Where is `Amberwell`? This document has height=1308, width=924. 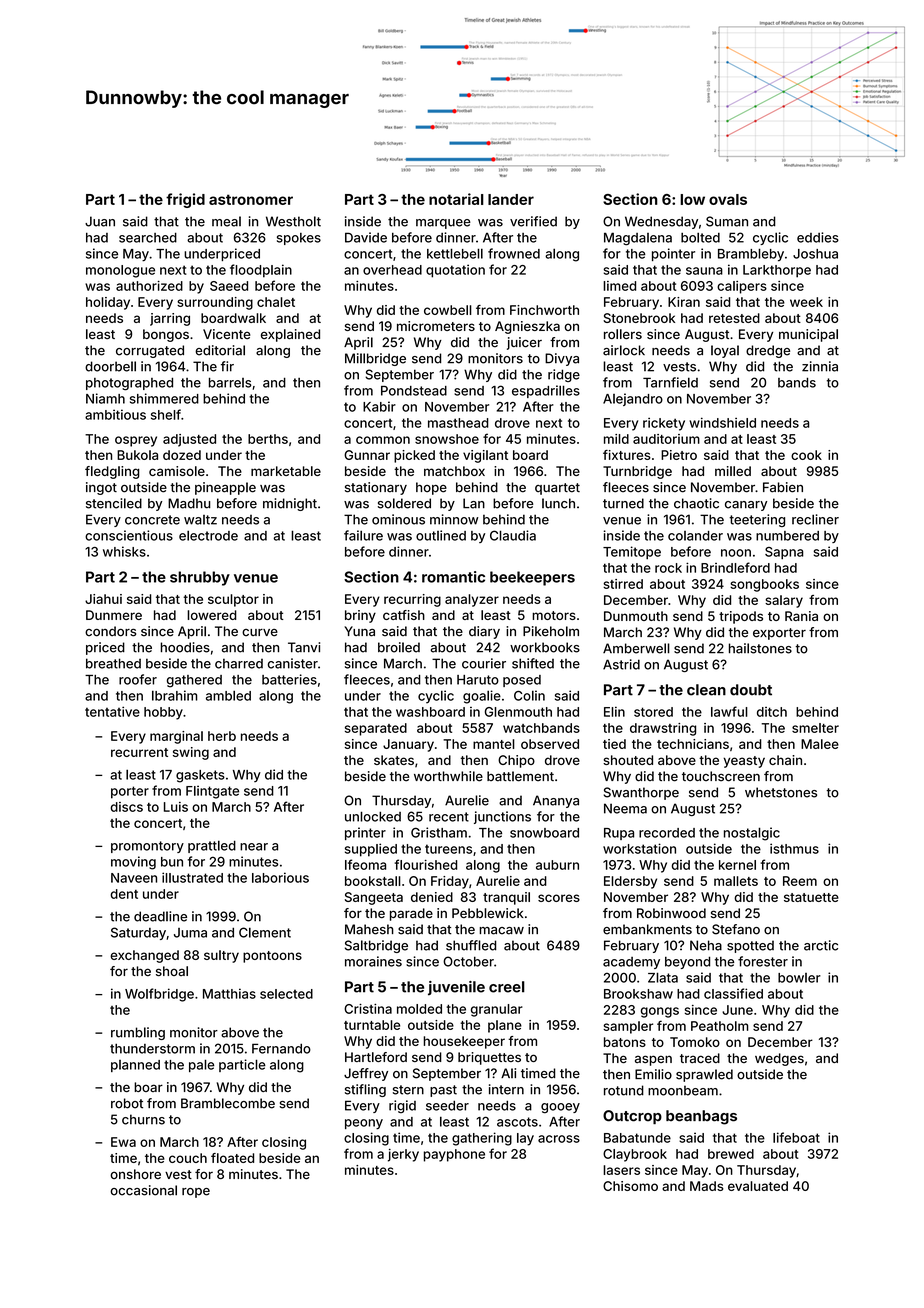
Amberwell is located at coordinates (636, 648).
